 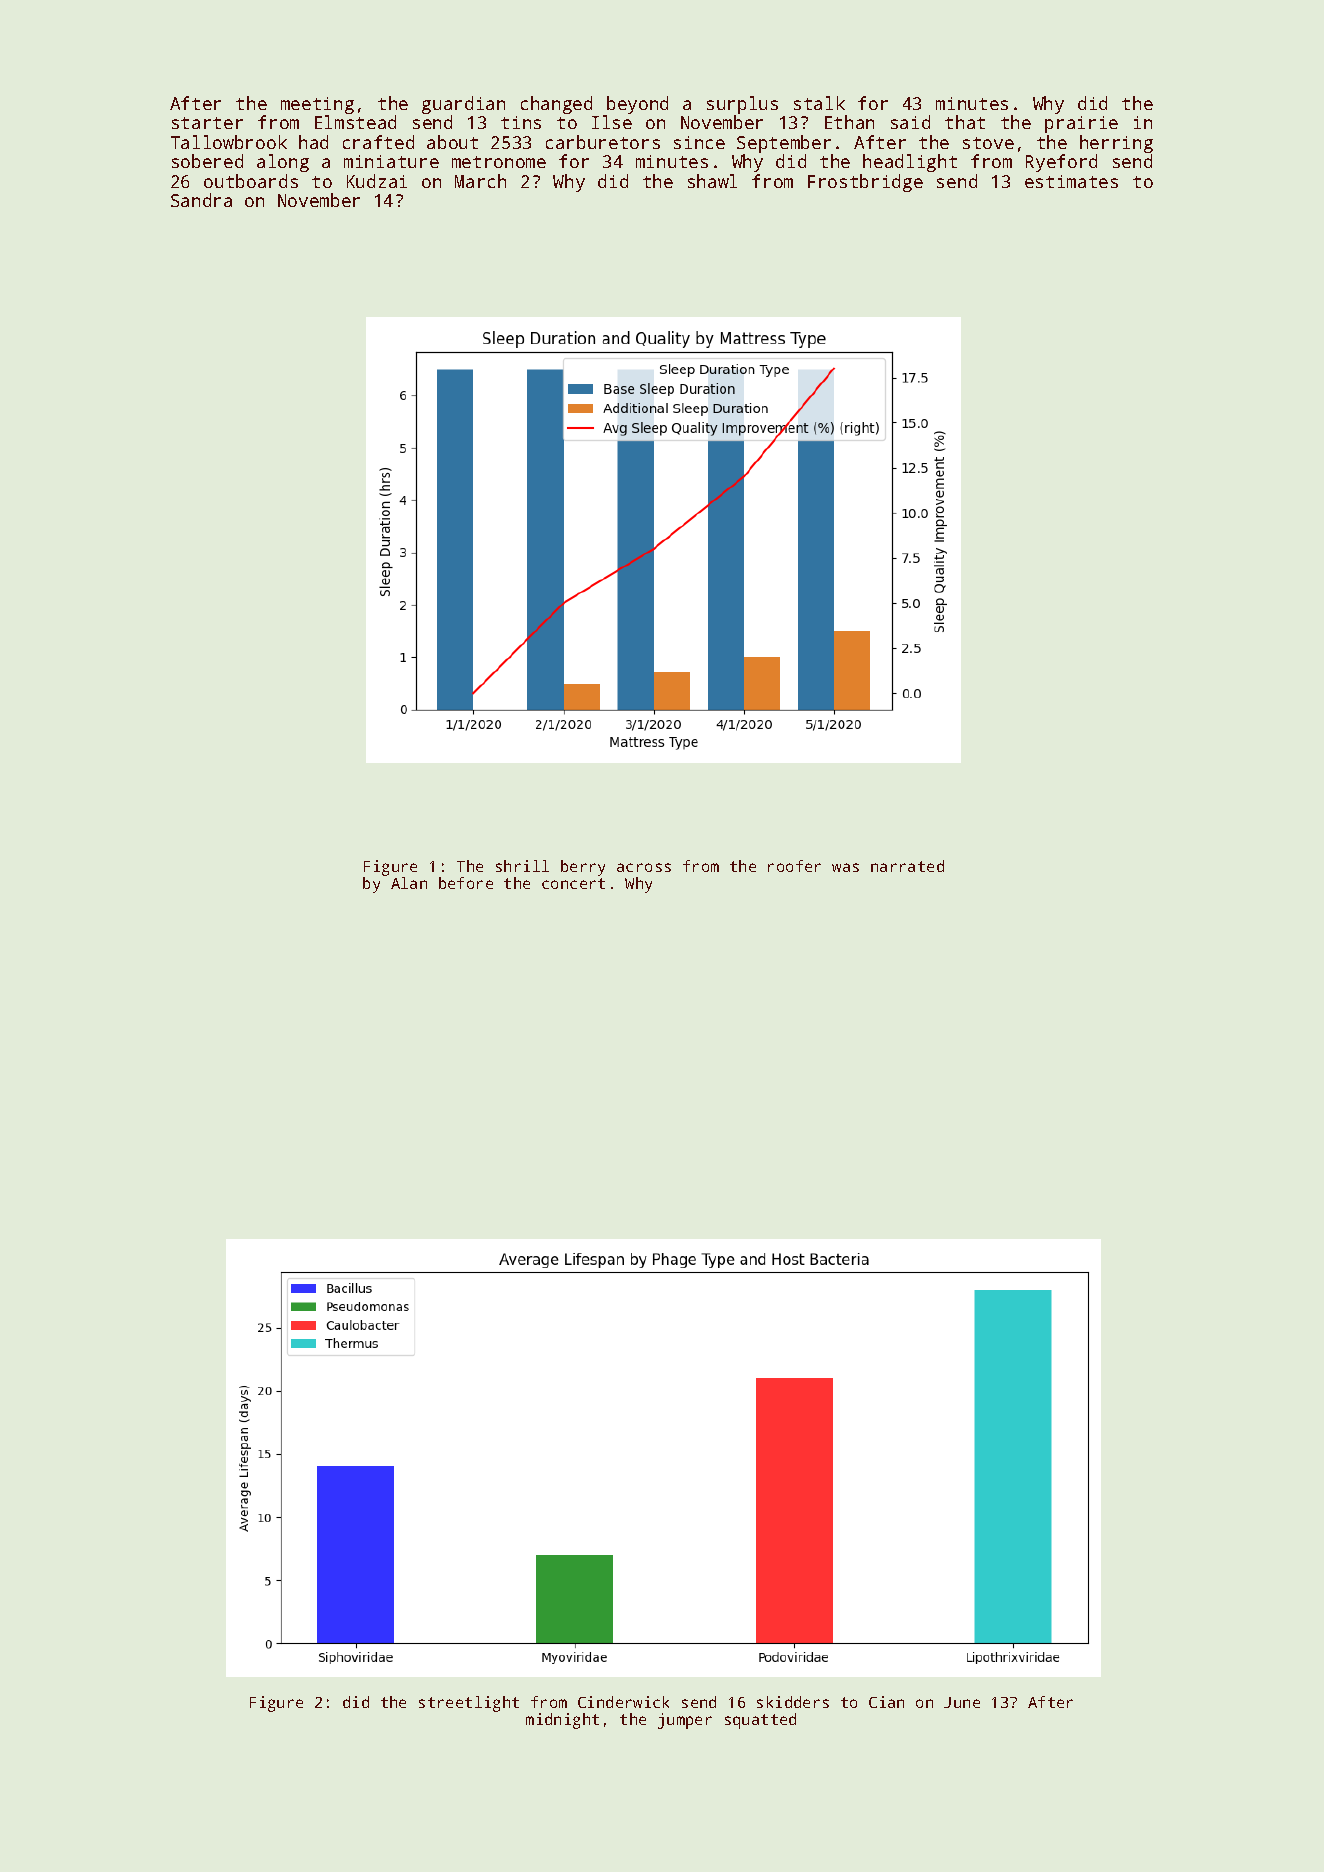 I want to click on midnight, so click(x=562, y=1721).
